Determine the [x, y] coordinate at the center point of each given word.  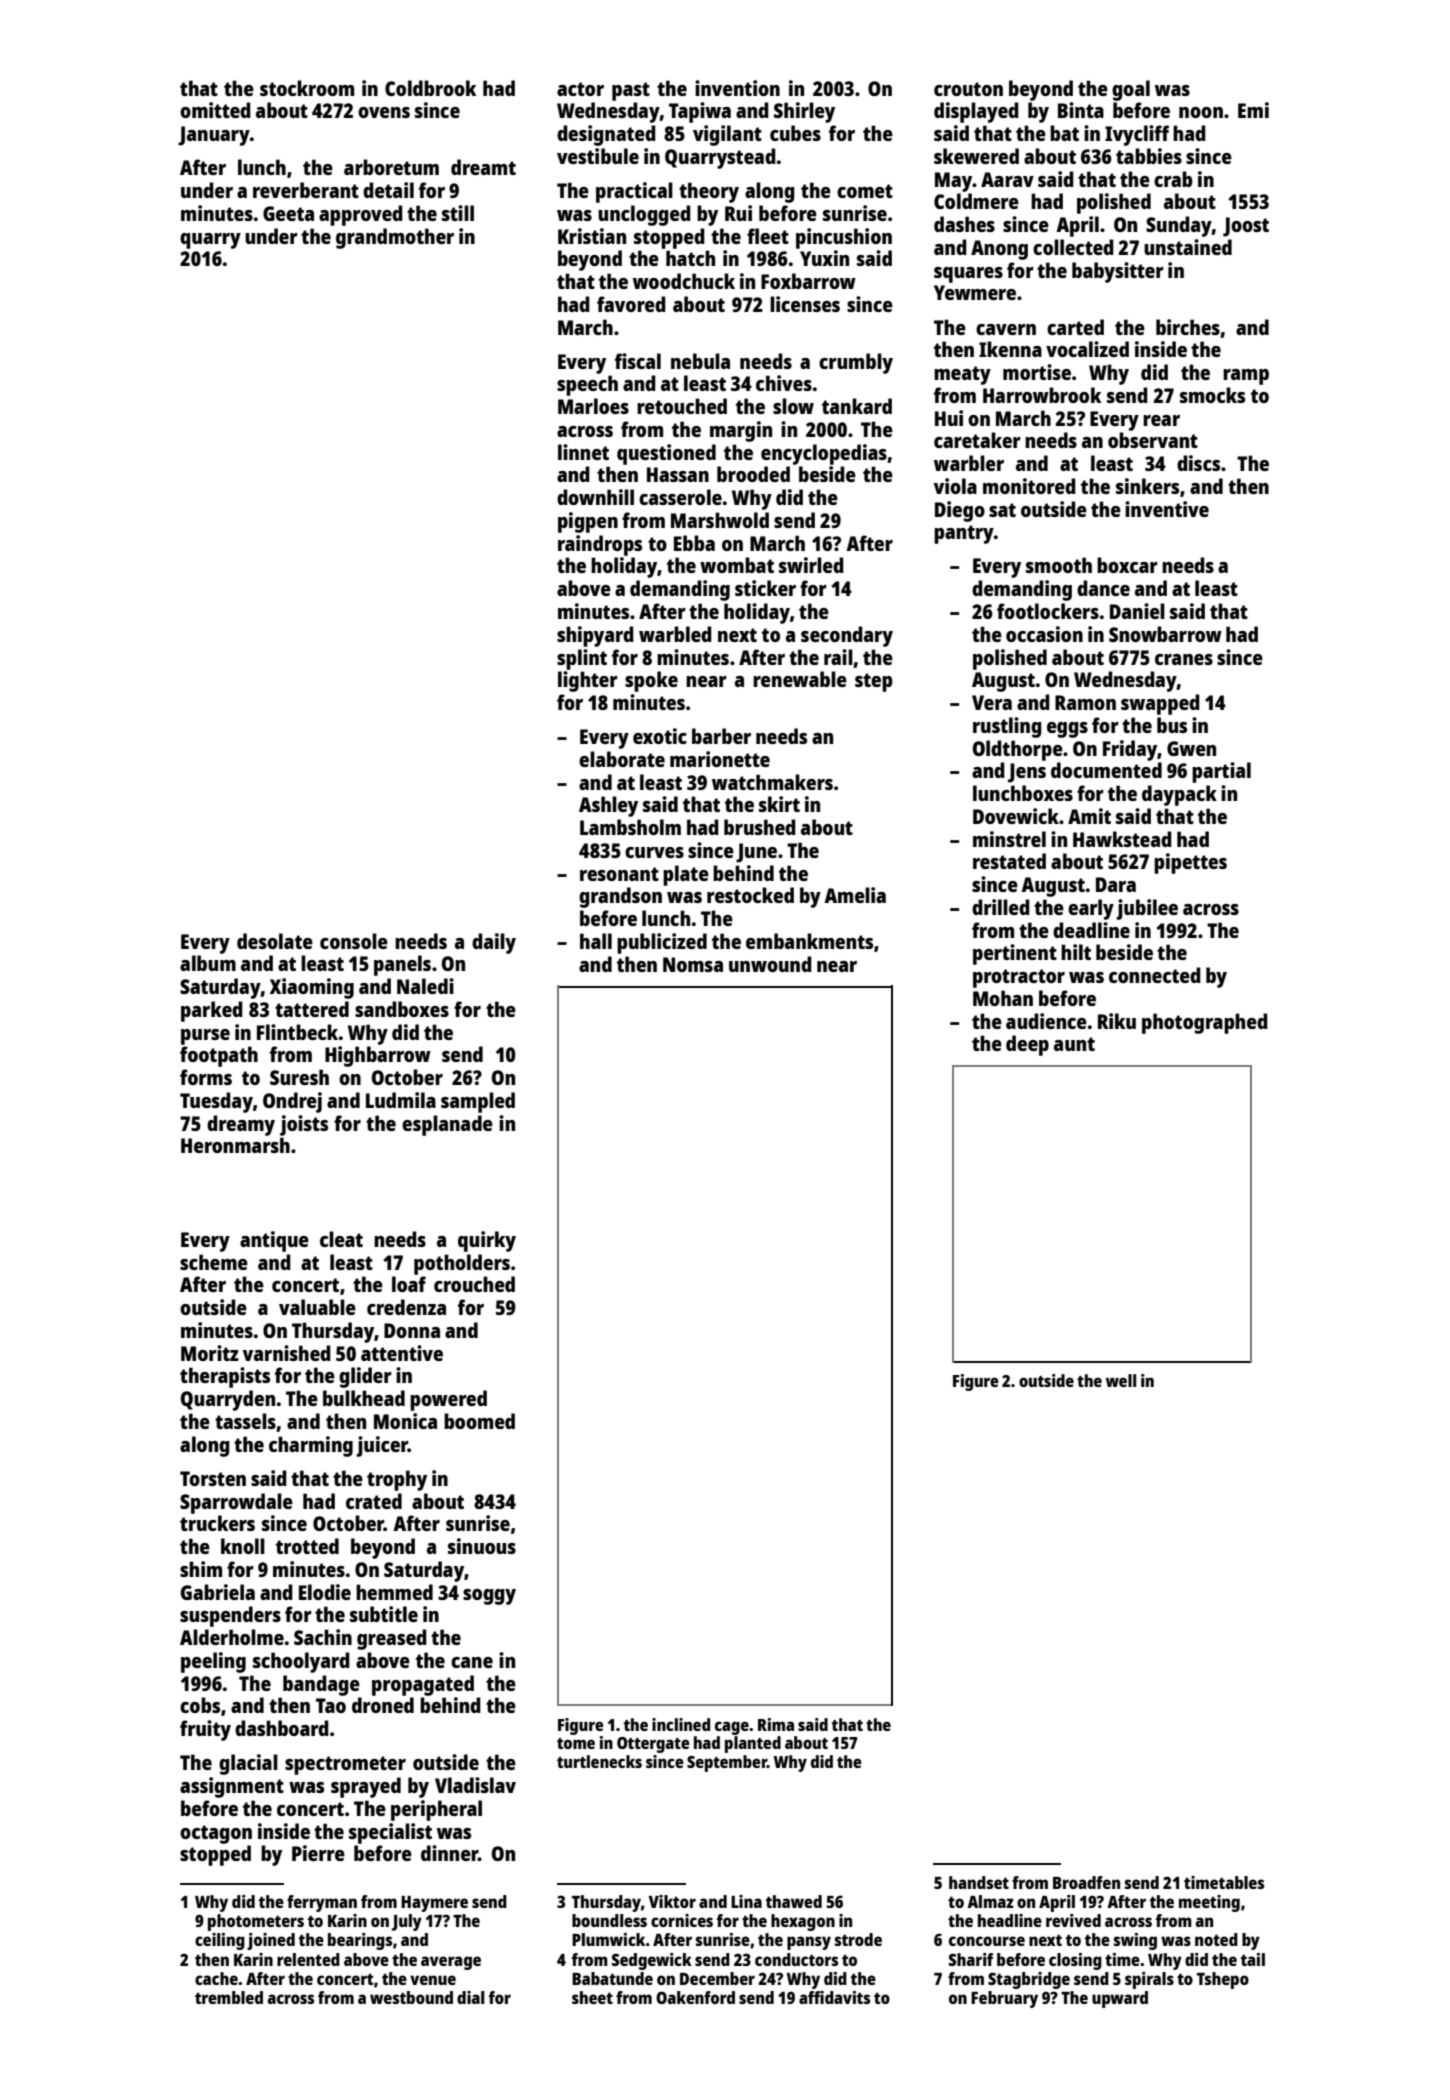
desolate [275, 941]
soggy [489, 1597]
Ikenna [1010, 349]
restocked [750, 895]
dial [471, 1997]
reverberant [306, 190]
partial [1221, 772]
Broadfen [1086, 1882]
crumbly [856, 363]
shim [201, 1569]
